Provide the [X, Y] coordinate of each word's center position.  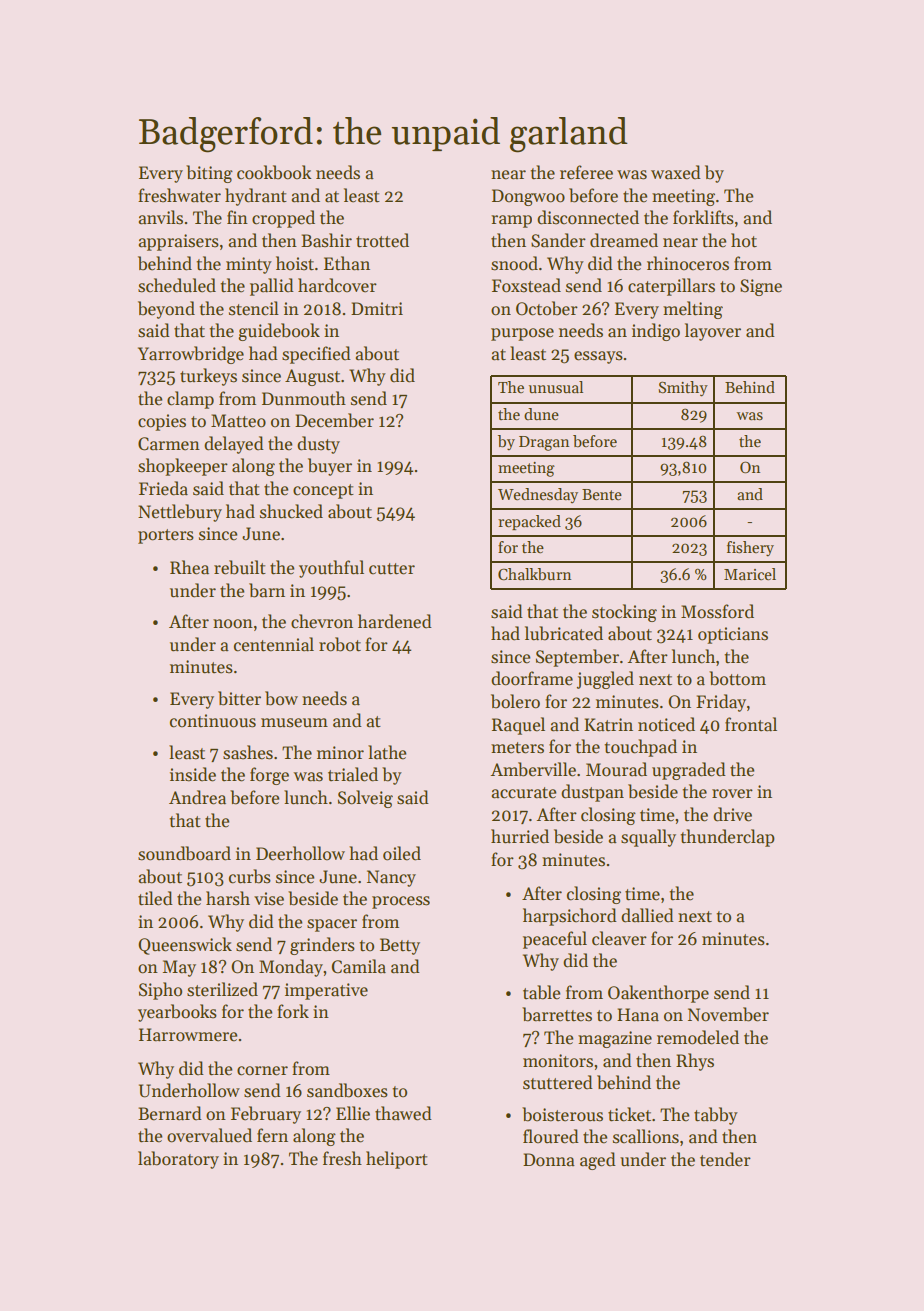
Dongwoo [528, 197]
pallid [272, 287]
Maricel [750, 574]
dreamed [624, 240]
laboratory [178, 1160]
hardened [395, 621]
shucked [291, 511]
